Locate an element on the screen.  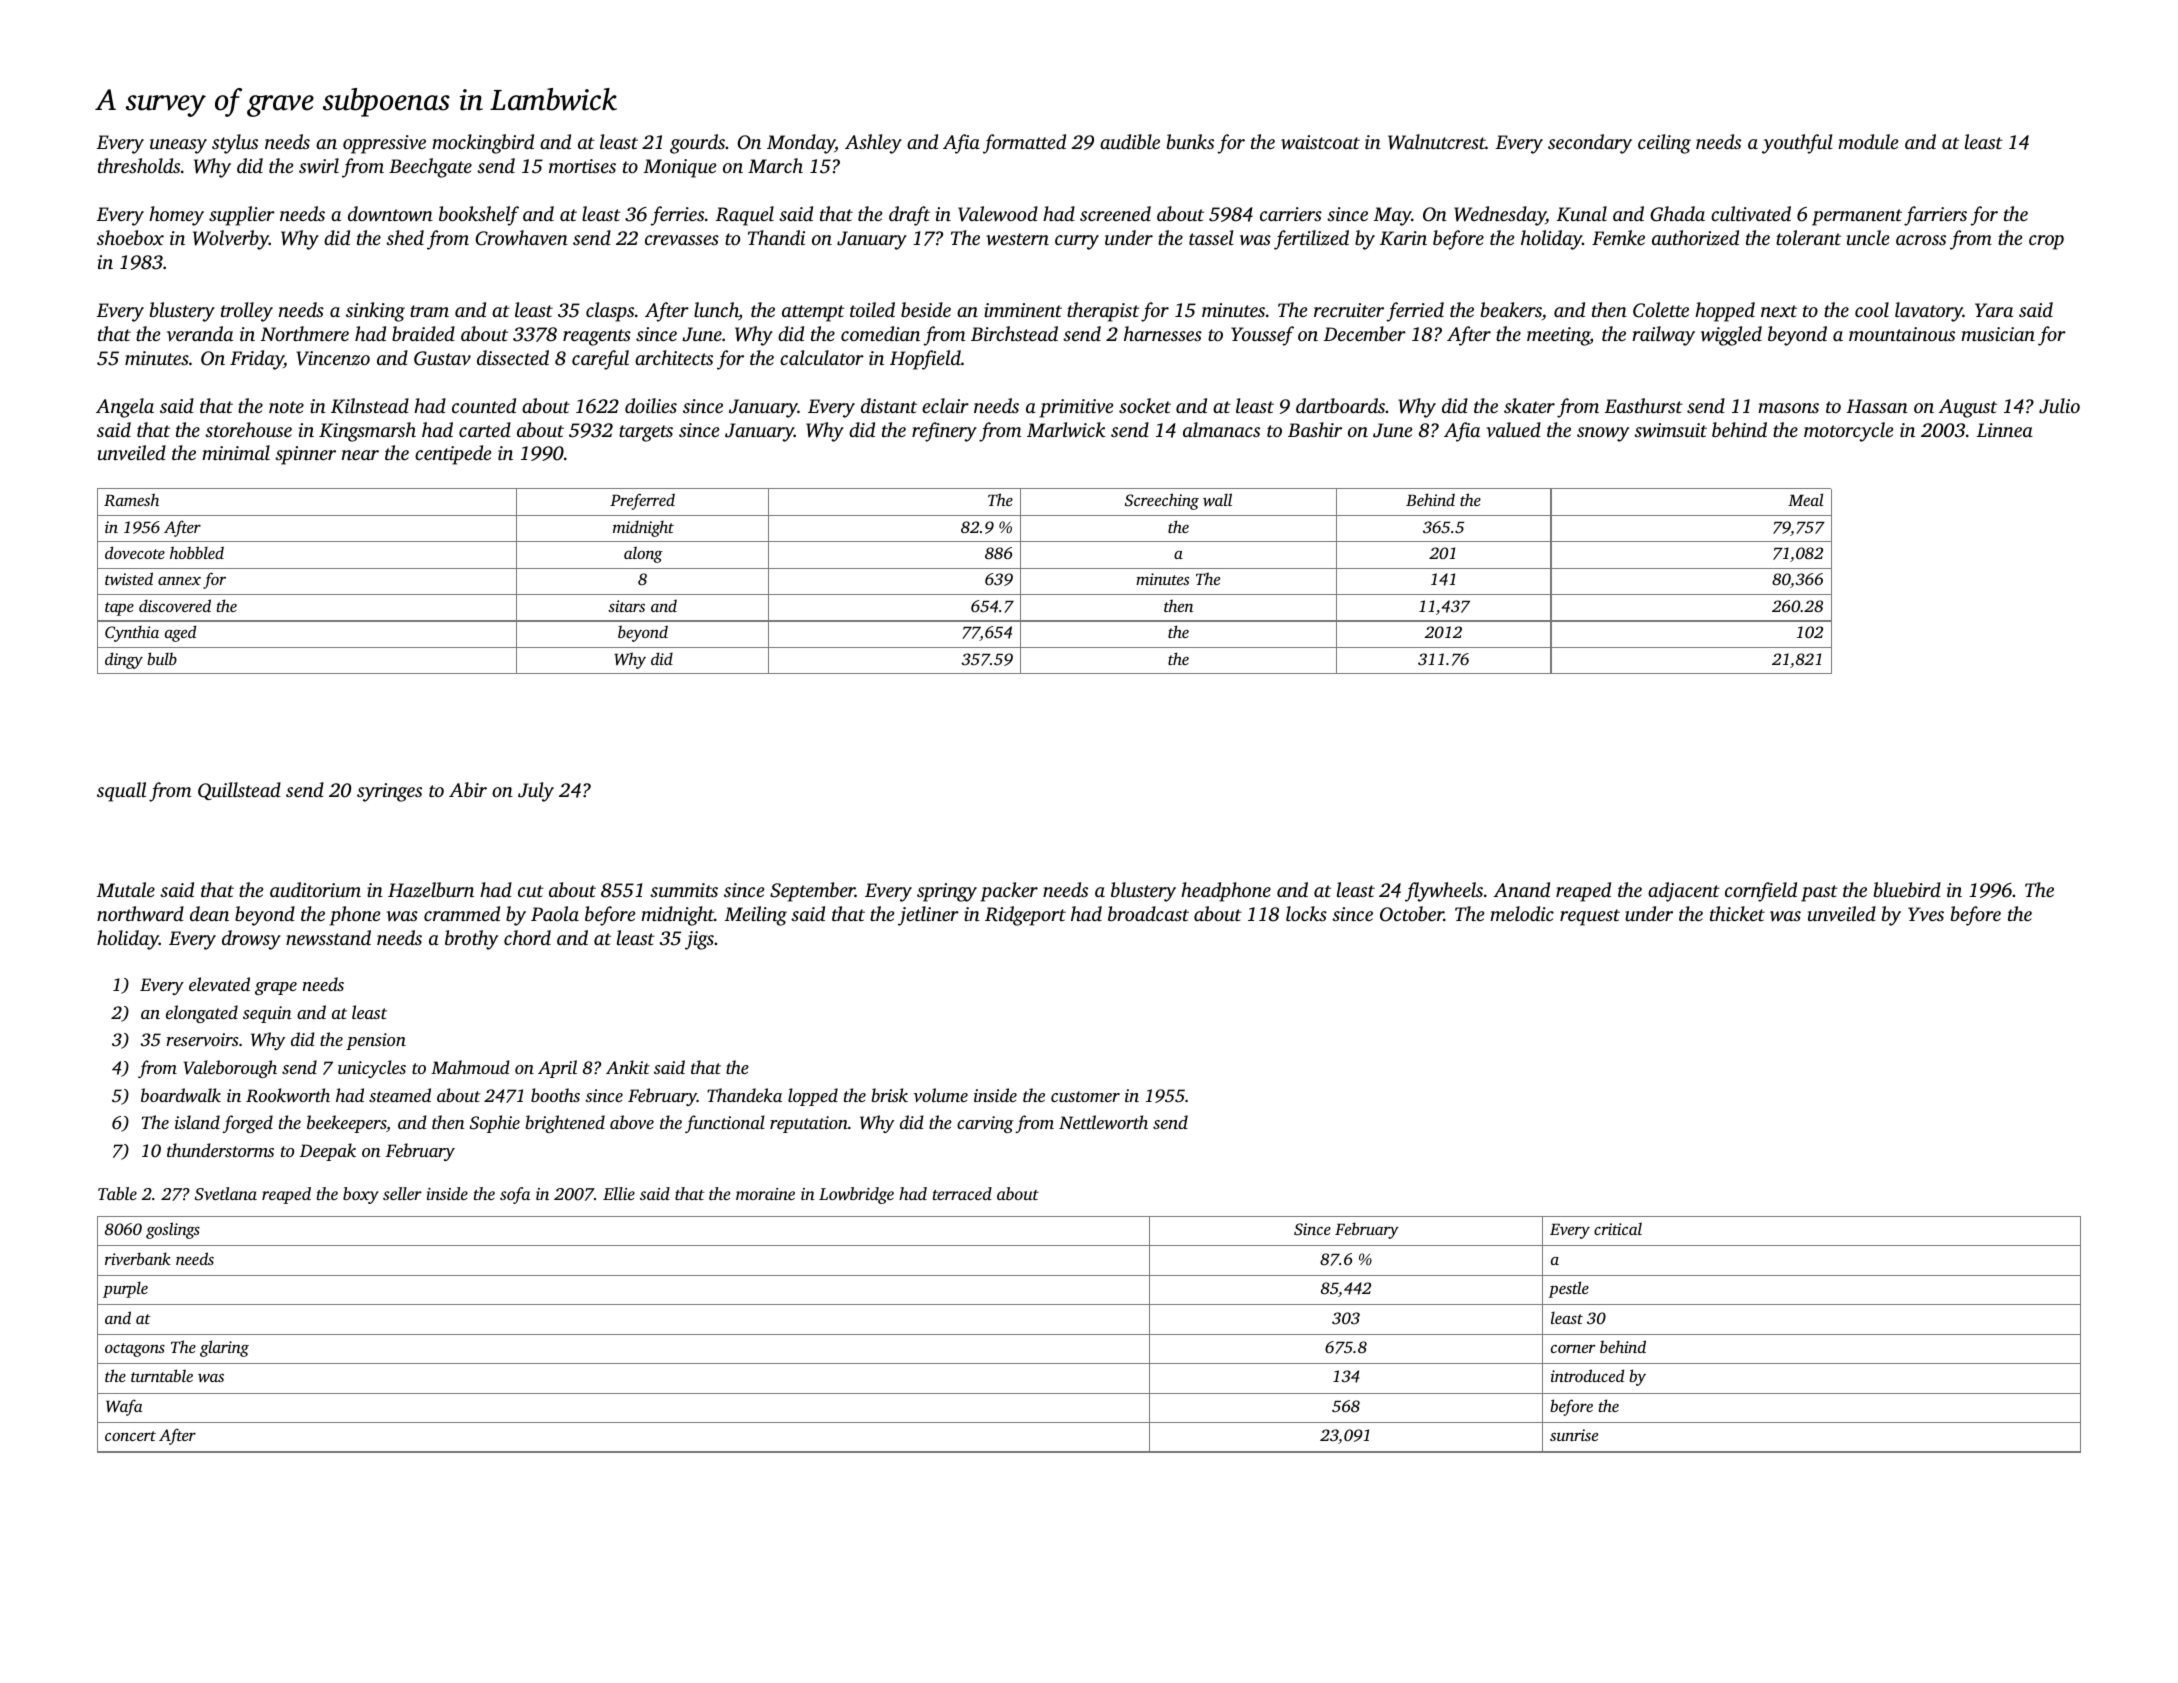
introduced is located at coordinates (1587, 1375).
